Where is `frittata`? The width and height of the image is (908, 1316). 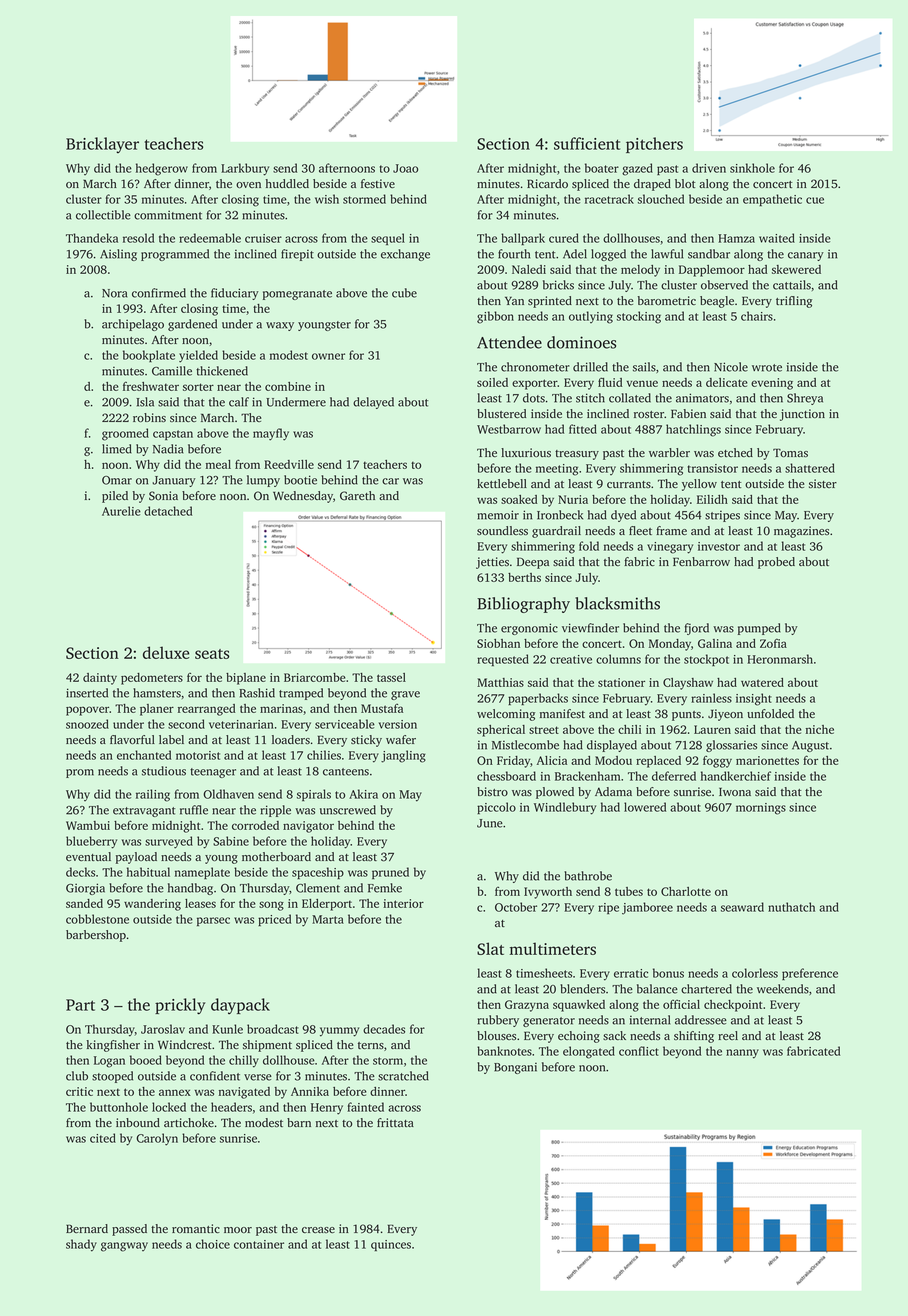 frittata is located at coordinates (395, 1122).
